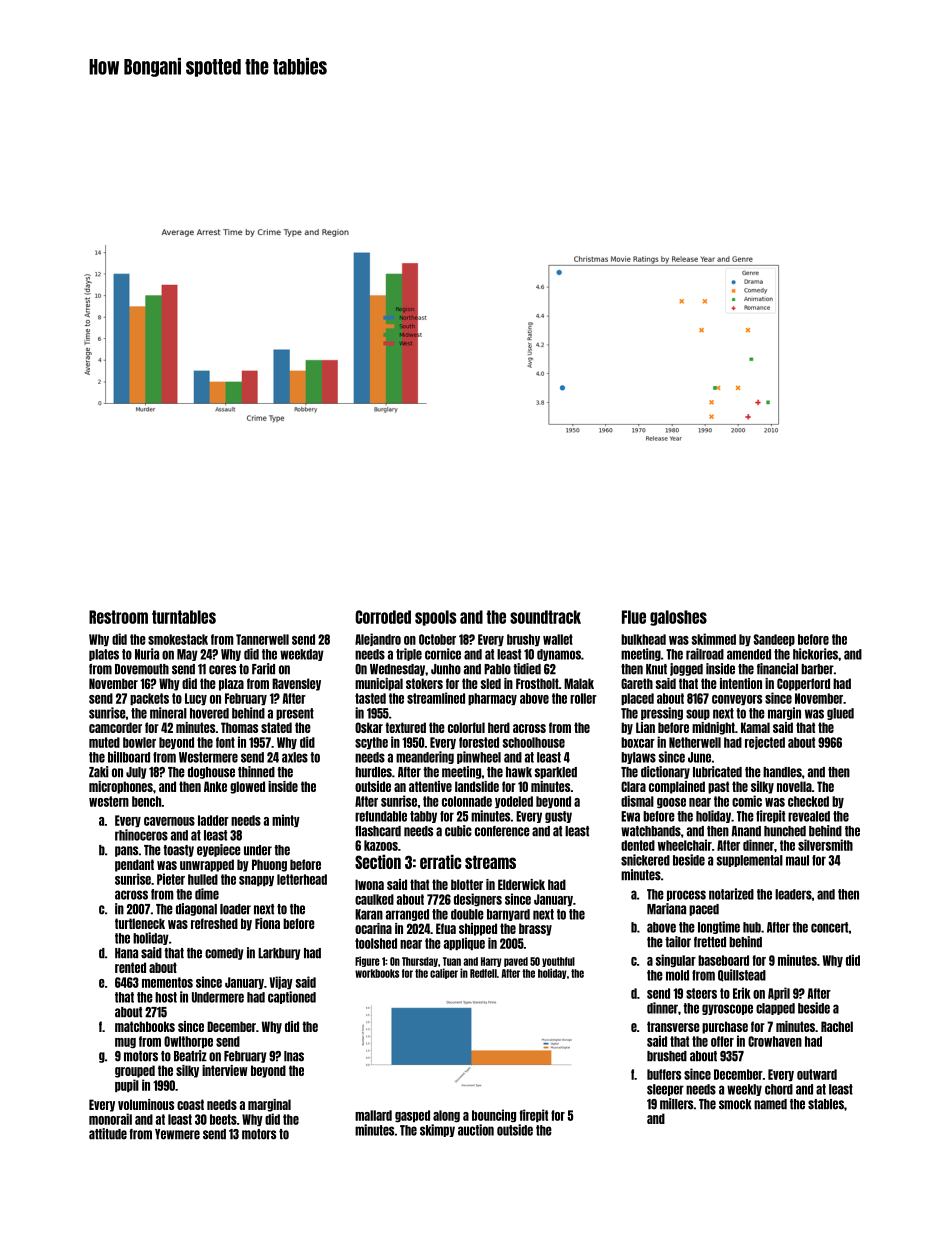 The height and width of the screenshot is (1233, 952). What do you see at coordinates (837, 1026) in the screenshot?
I see `Rachel` at bounding box center [837, 1026].
